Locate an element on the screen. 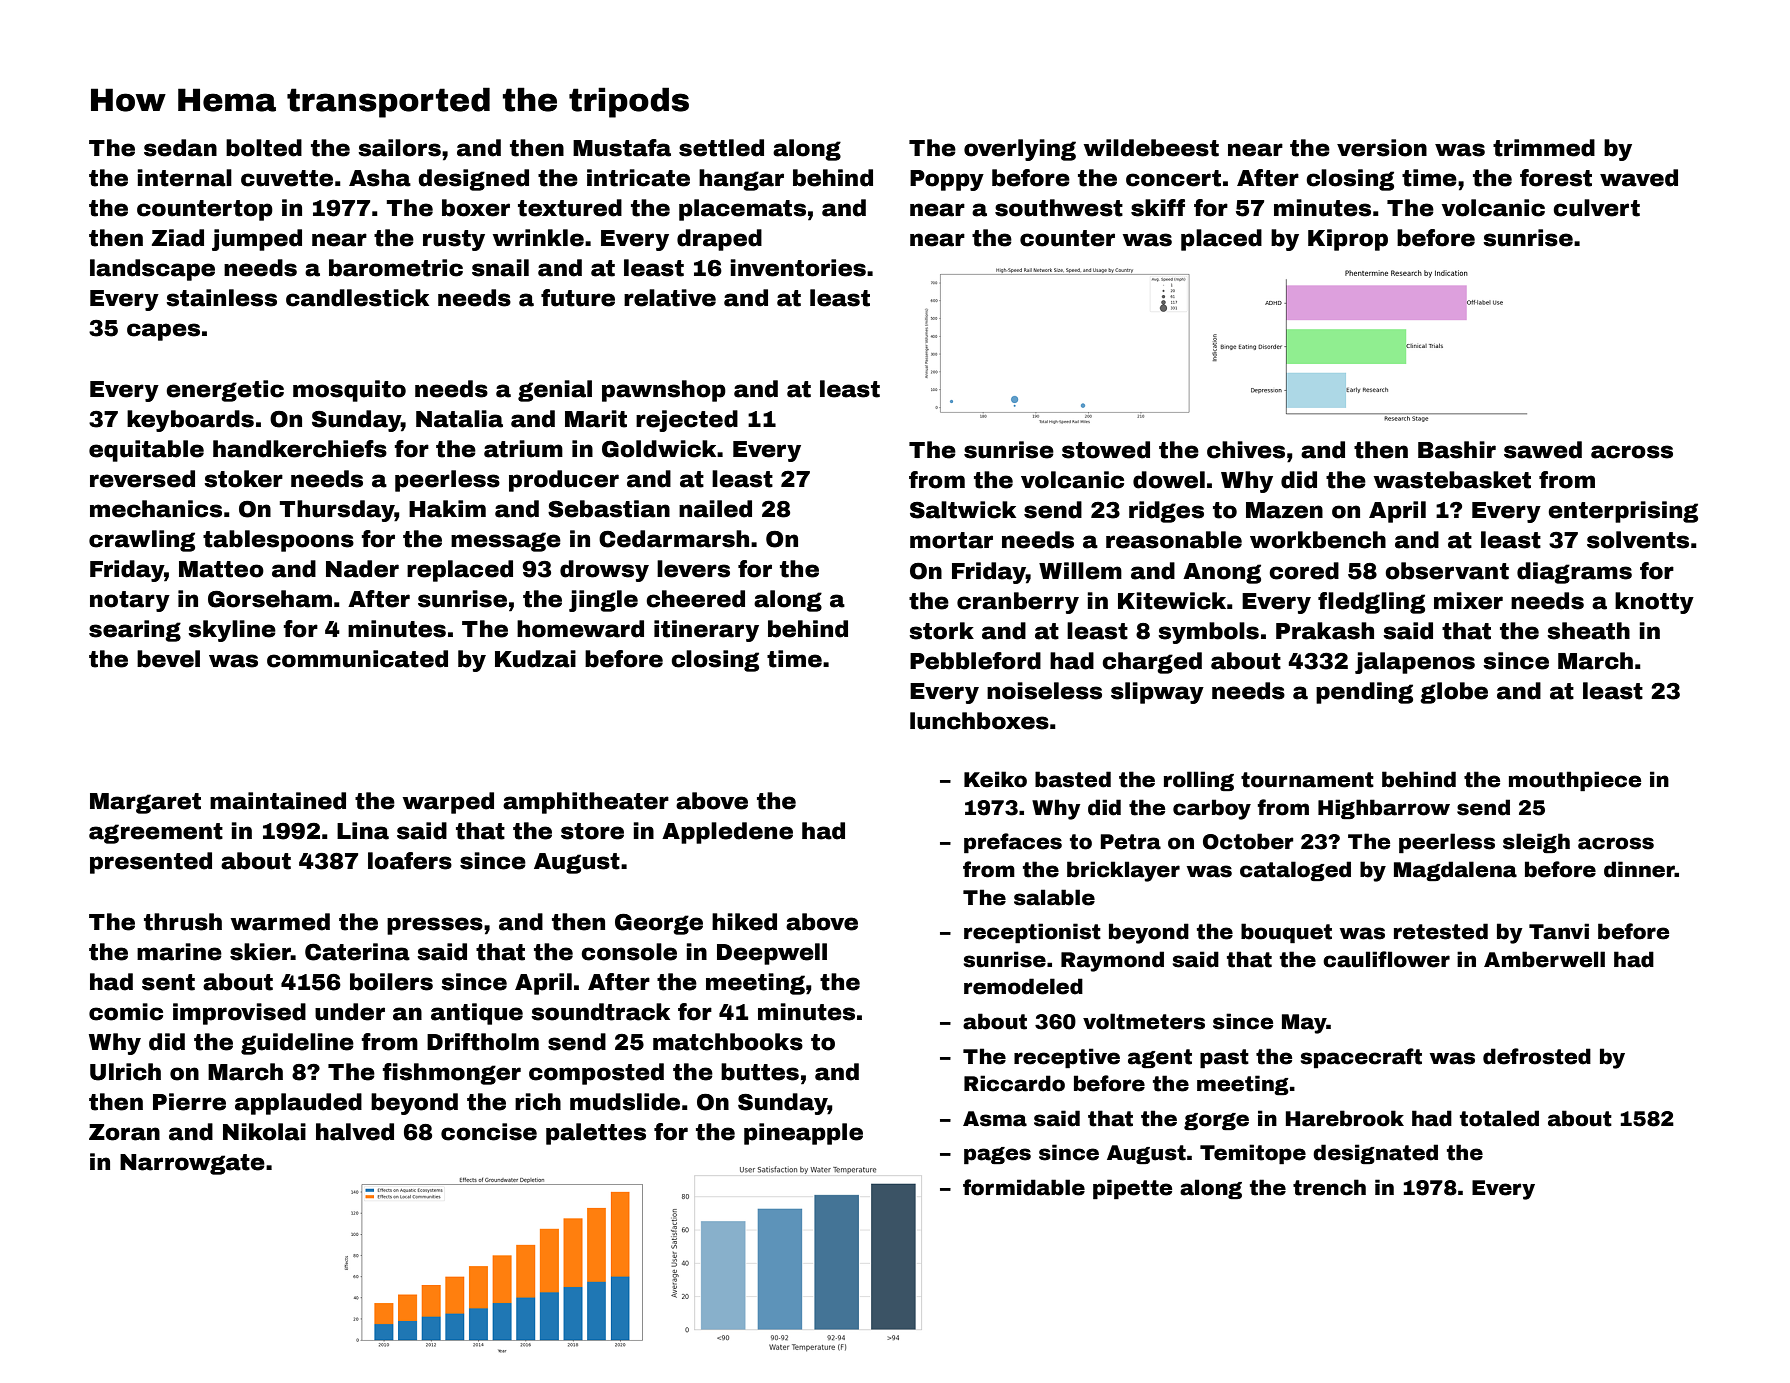 This screenshot has height=1383, width=1790. stowed is located at coordinates (1106, 450).
